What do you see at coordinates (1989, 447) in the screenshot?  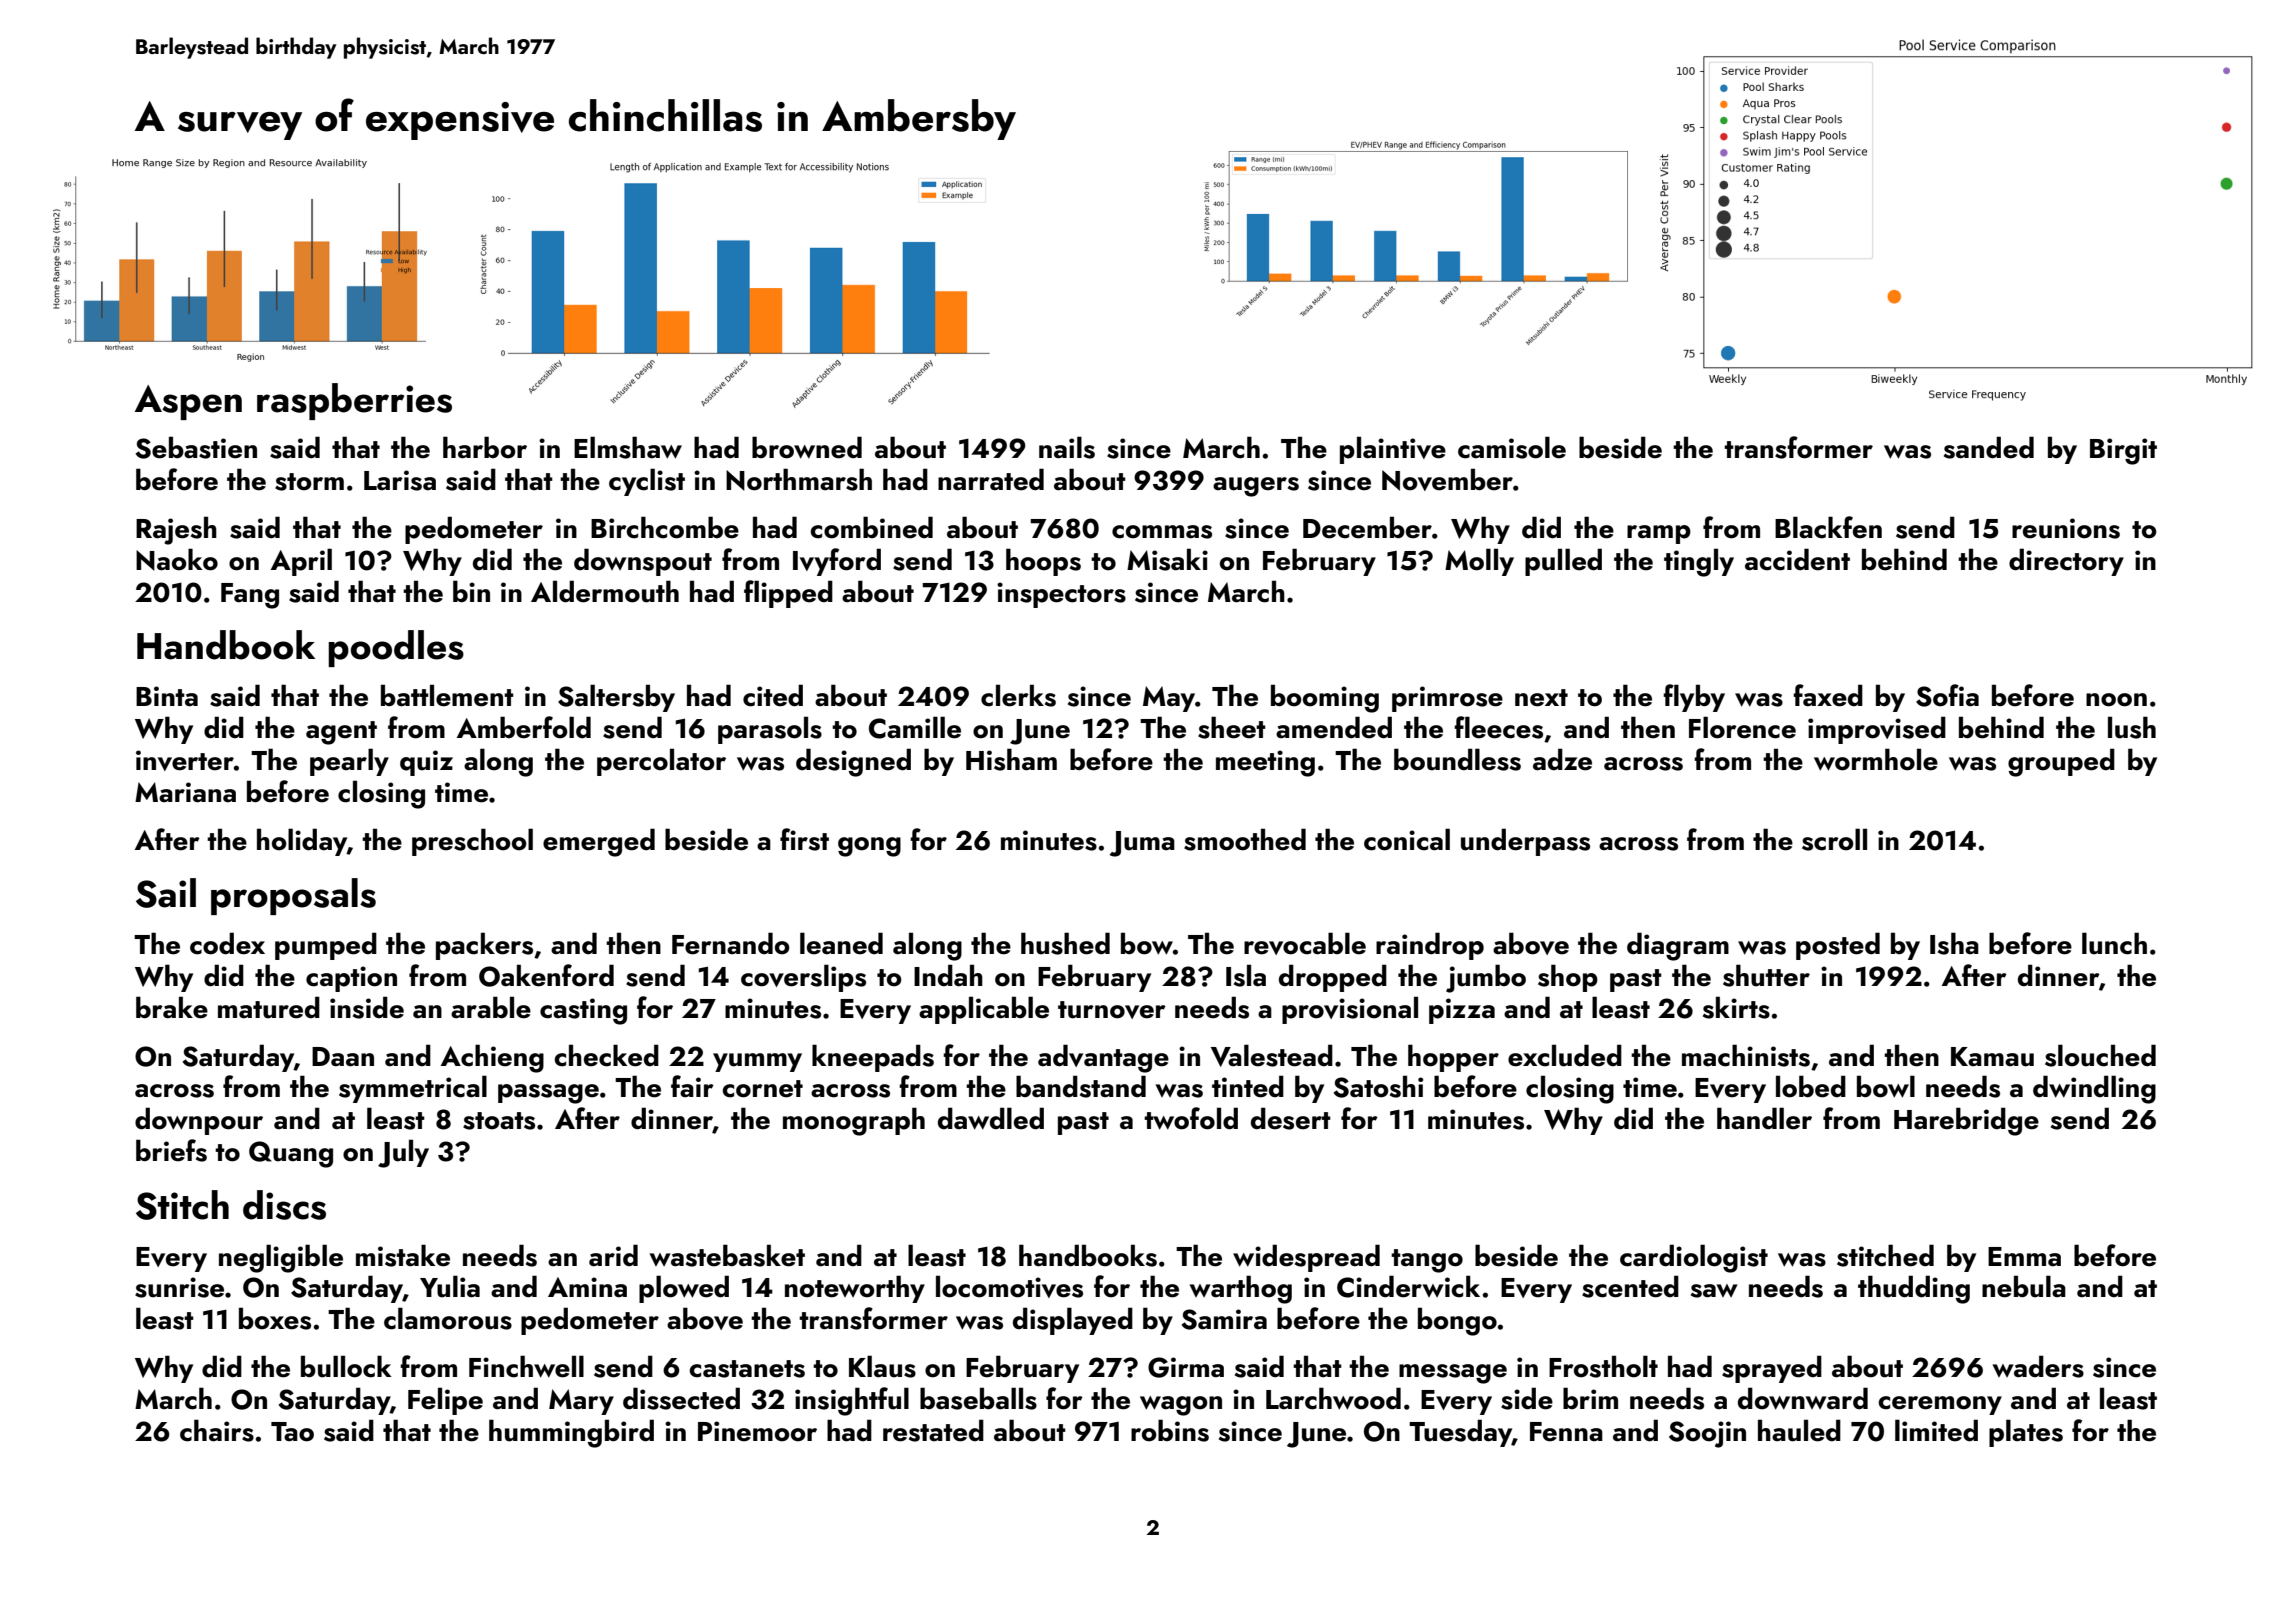 I see `sanded` at bounding box center [1989, 447].
